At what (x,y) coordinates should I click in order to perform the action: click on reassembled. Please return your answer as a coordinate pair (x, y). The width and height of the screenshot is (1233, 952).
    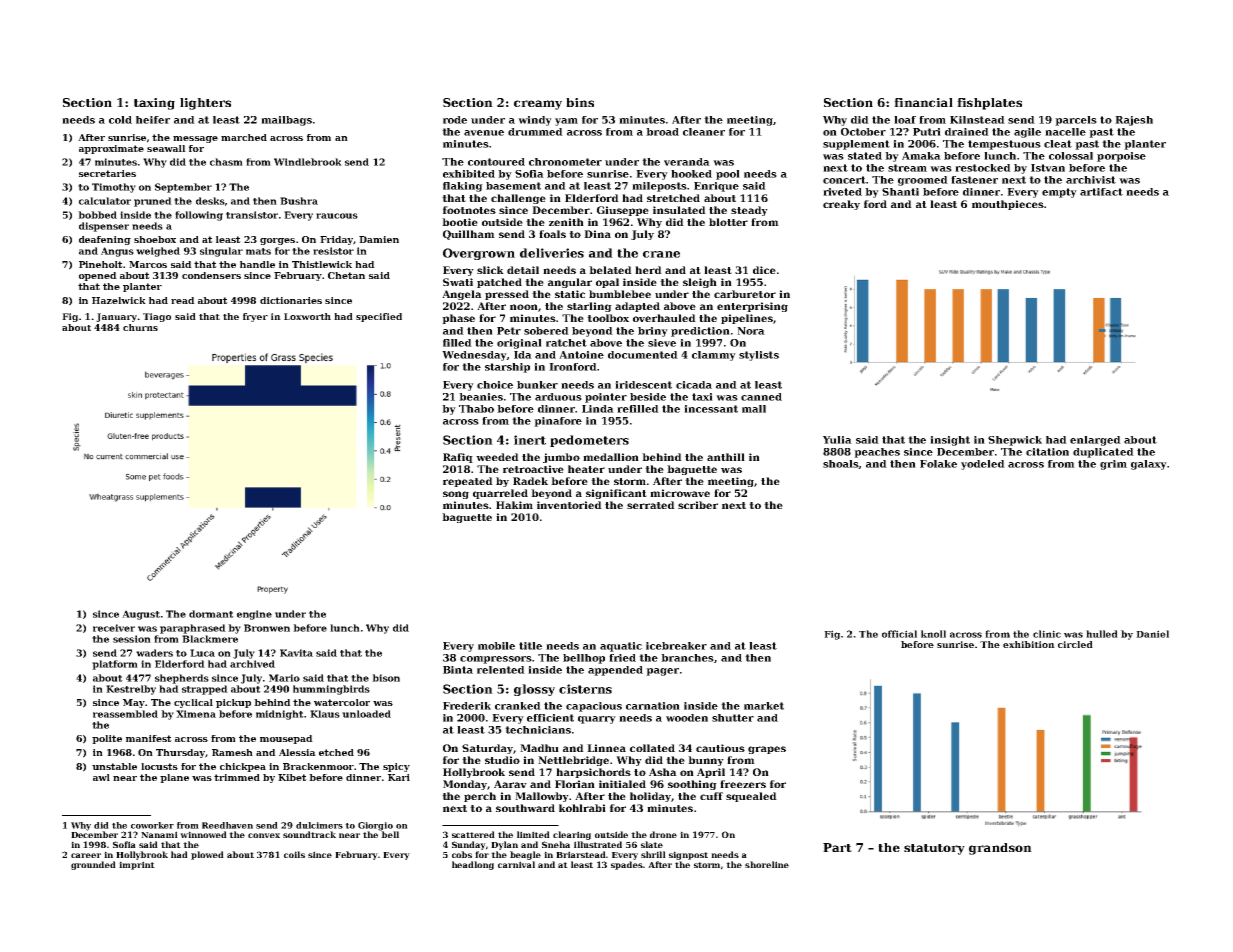
    Looking at the image, I should click on (125, 714).
